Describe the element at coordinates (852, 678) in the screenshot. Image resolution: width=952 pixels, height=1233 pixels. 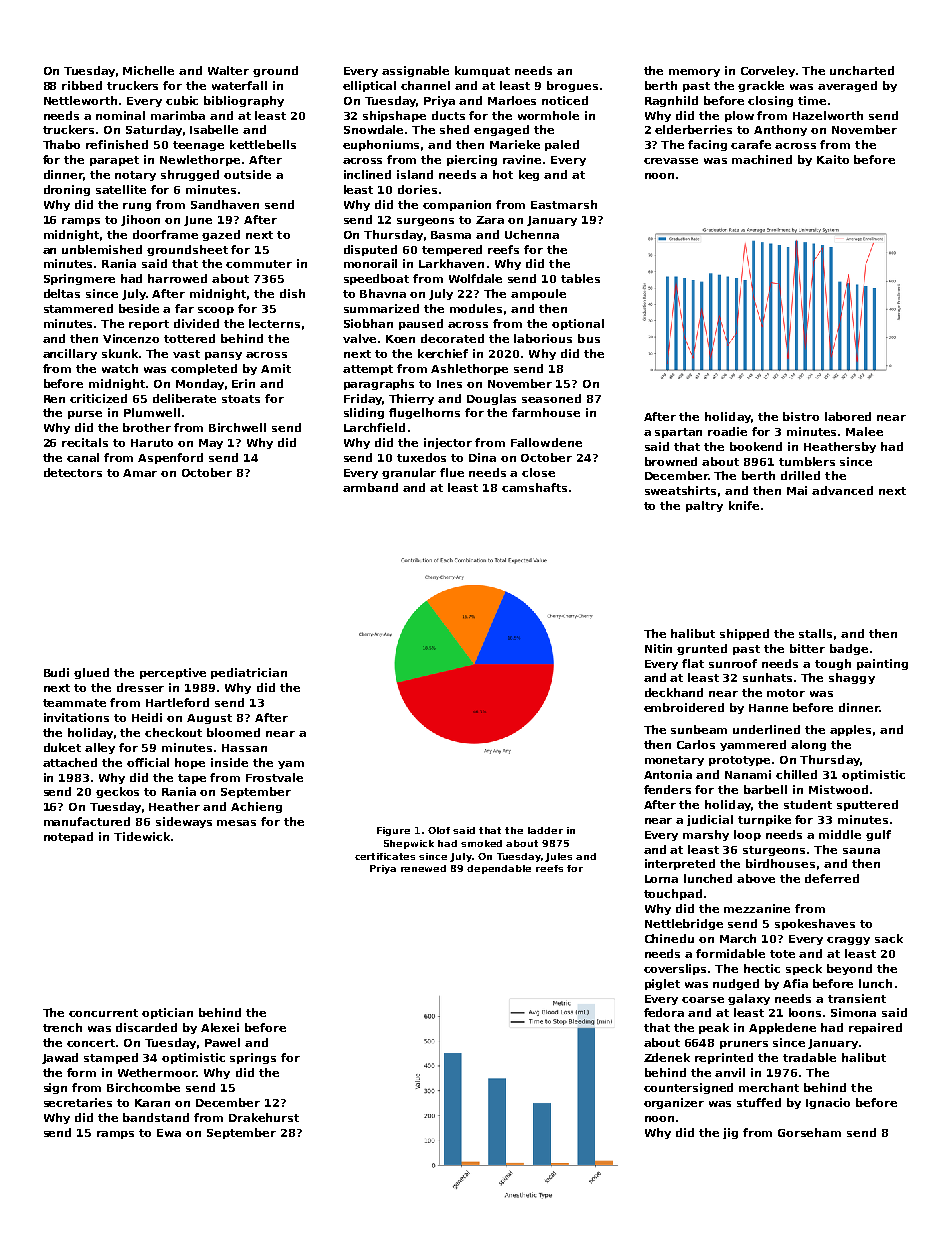
I see `shaggy` at that location.
